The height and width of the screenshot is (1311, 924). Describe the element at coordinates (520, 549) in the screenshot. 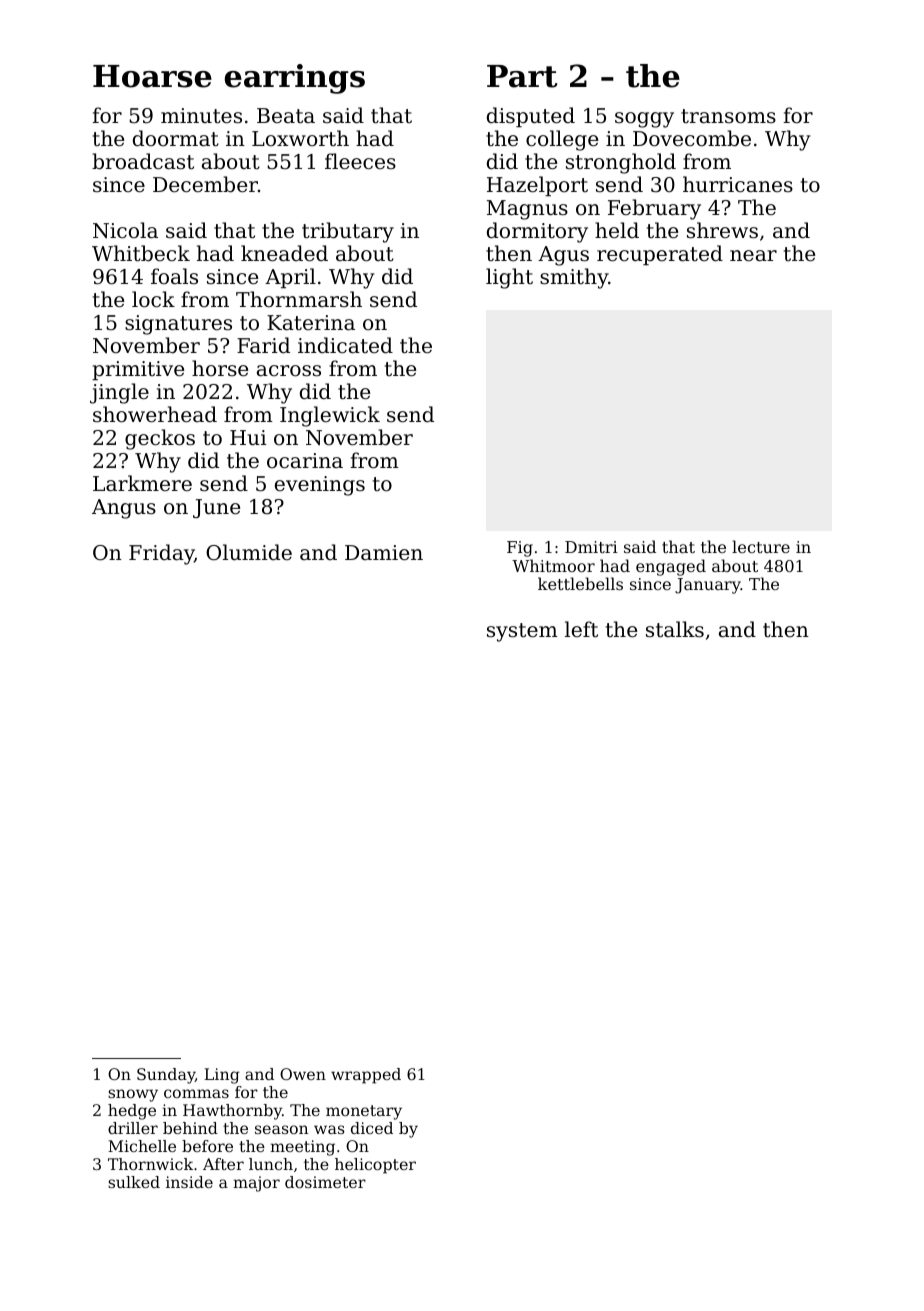

I see `Fig` at that location.
